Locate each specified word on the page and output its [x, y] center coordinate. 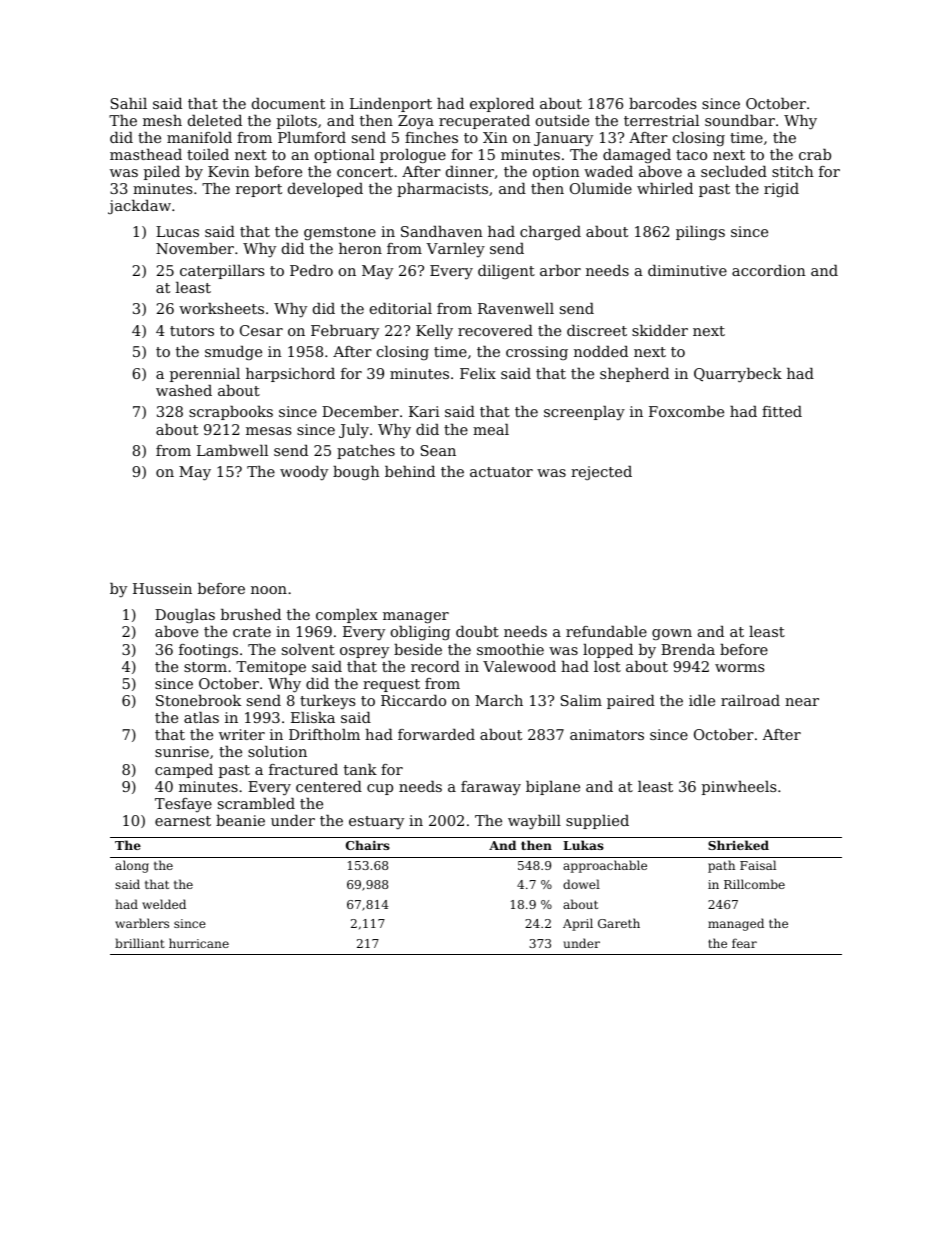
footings [208, 651]
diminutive [687, 270]
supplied [597, 822]
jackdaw [139, 207]
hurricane [199, 943]
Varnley [455, 250]
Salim [581, 700]
